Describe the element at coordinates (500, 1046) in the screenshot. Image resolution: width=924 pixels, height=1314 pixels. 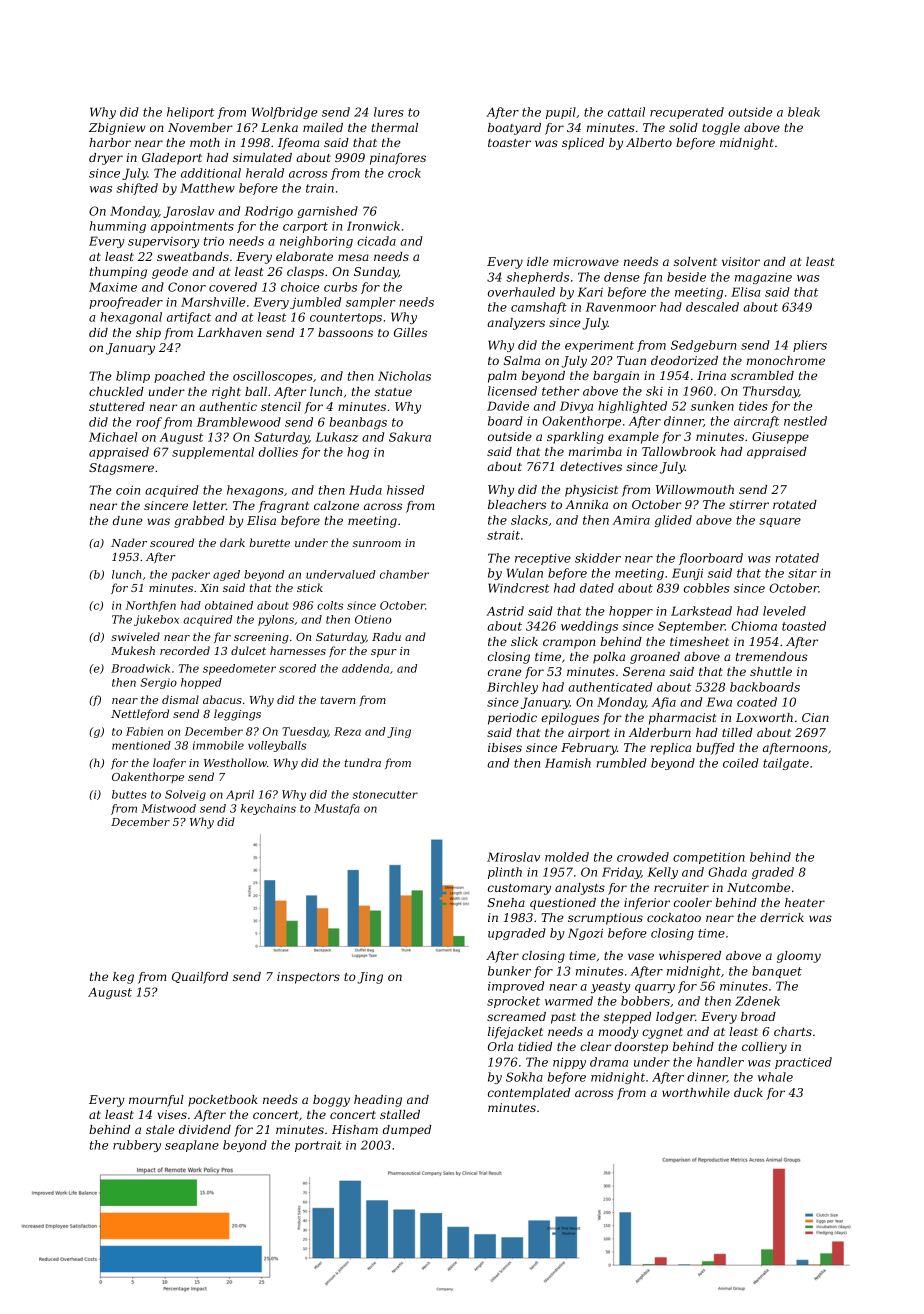
I see `Orla` at that location.
